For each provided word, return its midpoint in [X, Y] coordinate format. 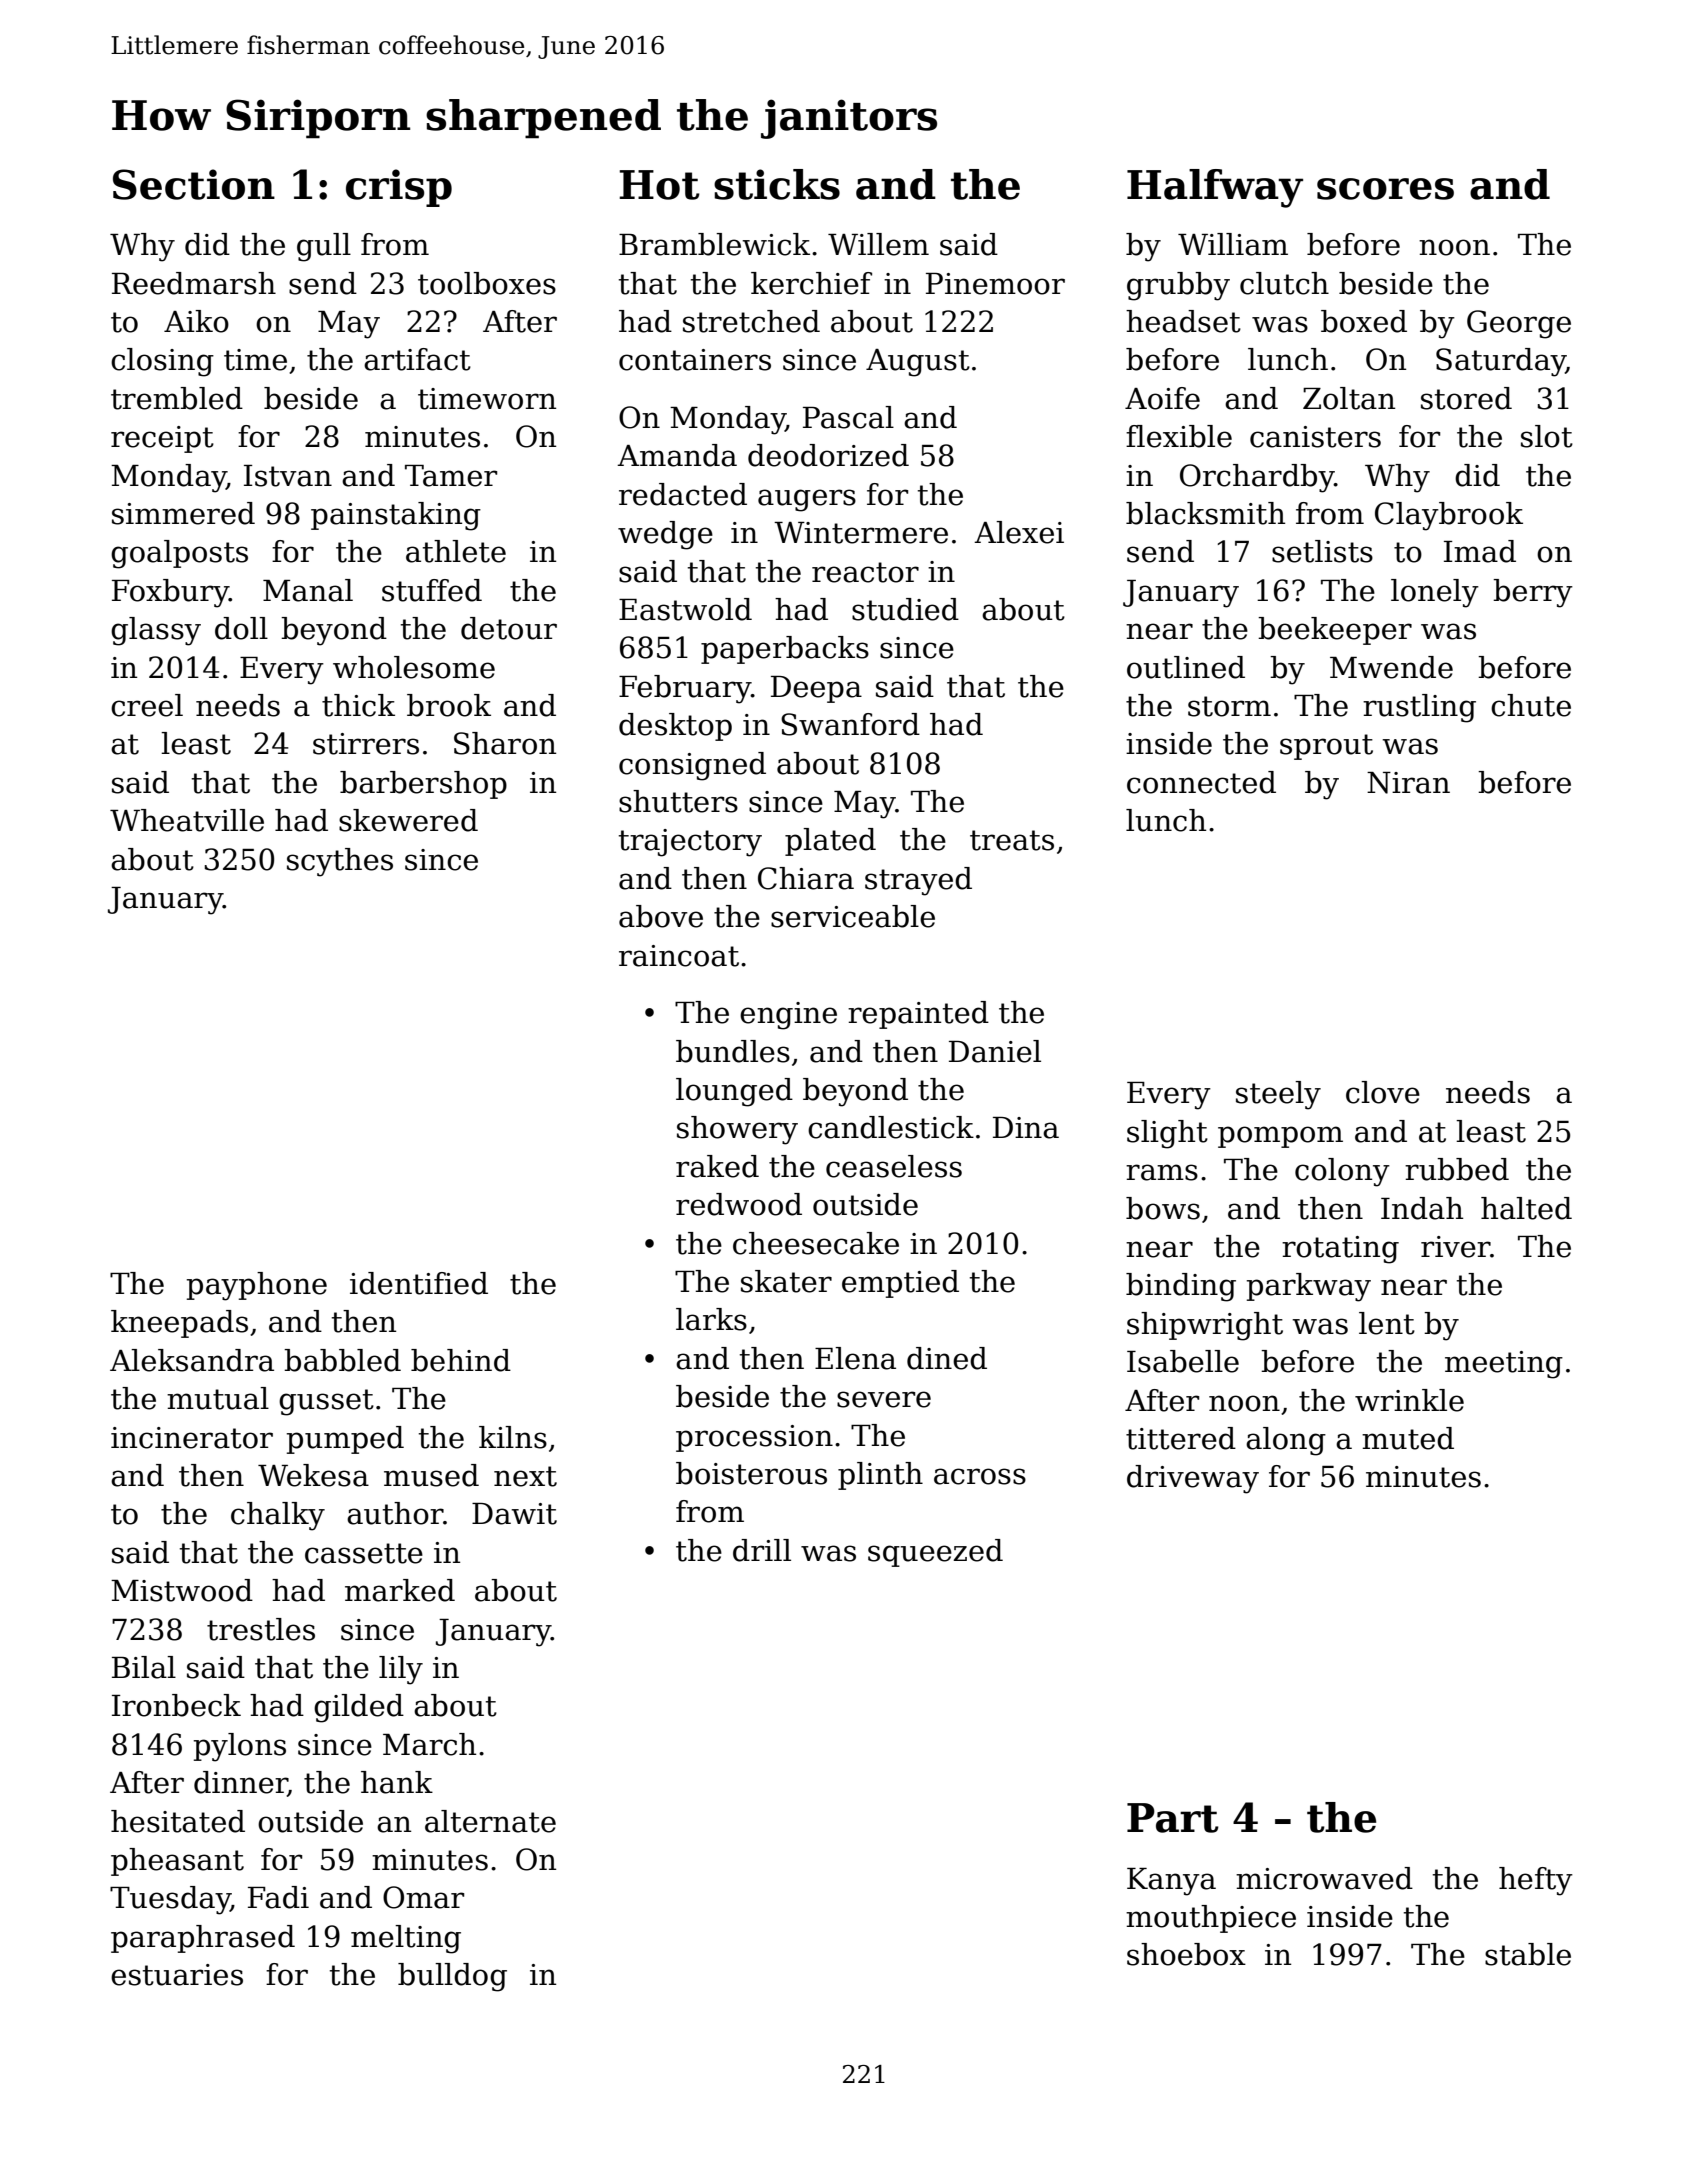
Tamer [451, 476]
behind [461, 1360]
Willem [878, 244]
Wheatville [187, 820]
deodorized [828, 455]
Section [194, 184]
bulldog [452, 1977]
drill [762, 1550]
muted [1408, 1438]
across [980, 1476]
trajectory [690, 843]
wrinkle [1409, 1400]
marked [400, 1590]
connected [1201, 782]
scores [1385, 189]
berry [1533, 593]
